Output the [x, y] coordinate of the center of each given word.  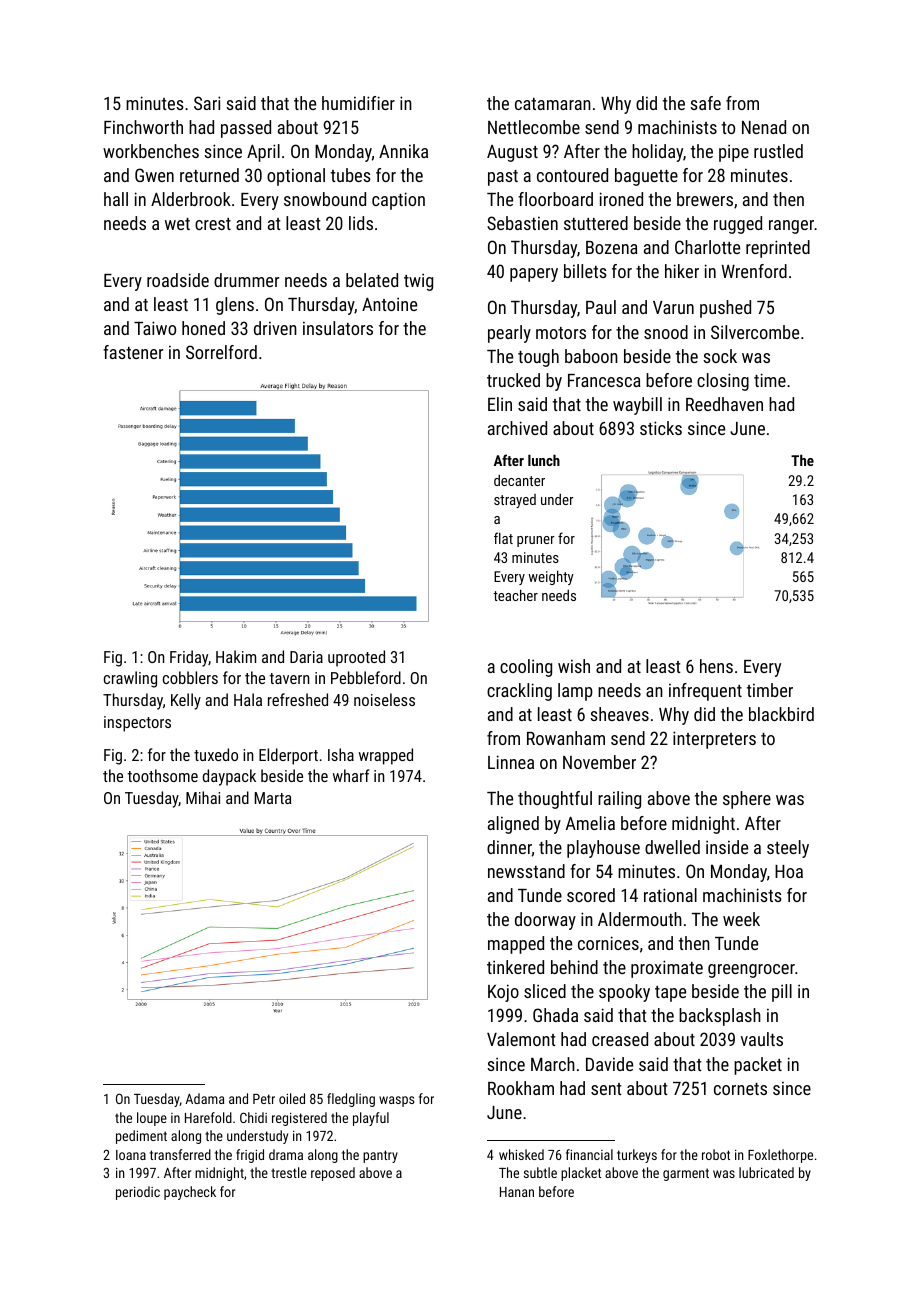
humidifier [358, 103]
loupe [152, 1119]
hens [716, 666]
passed [246, 129]
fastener [133, 352]
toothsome [162, 775]
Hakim [236, 656]
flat [503, 538]
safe [705, 103]
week [741, 919]
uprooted [356, 658]
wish [574, 666]
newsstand [526, 871]
